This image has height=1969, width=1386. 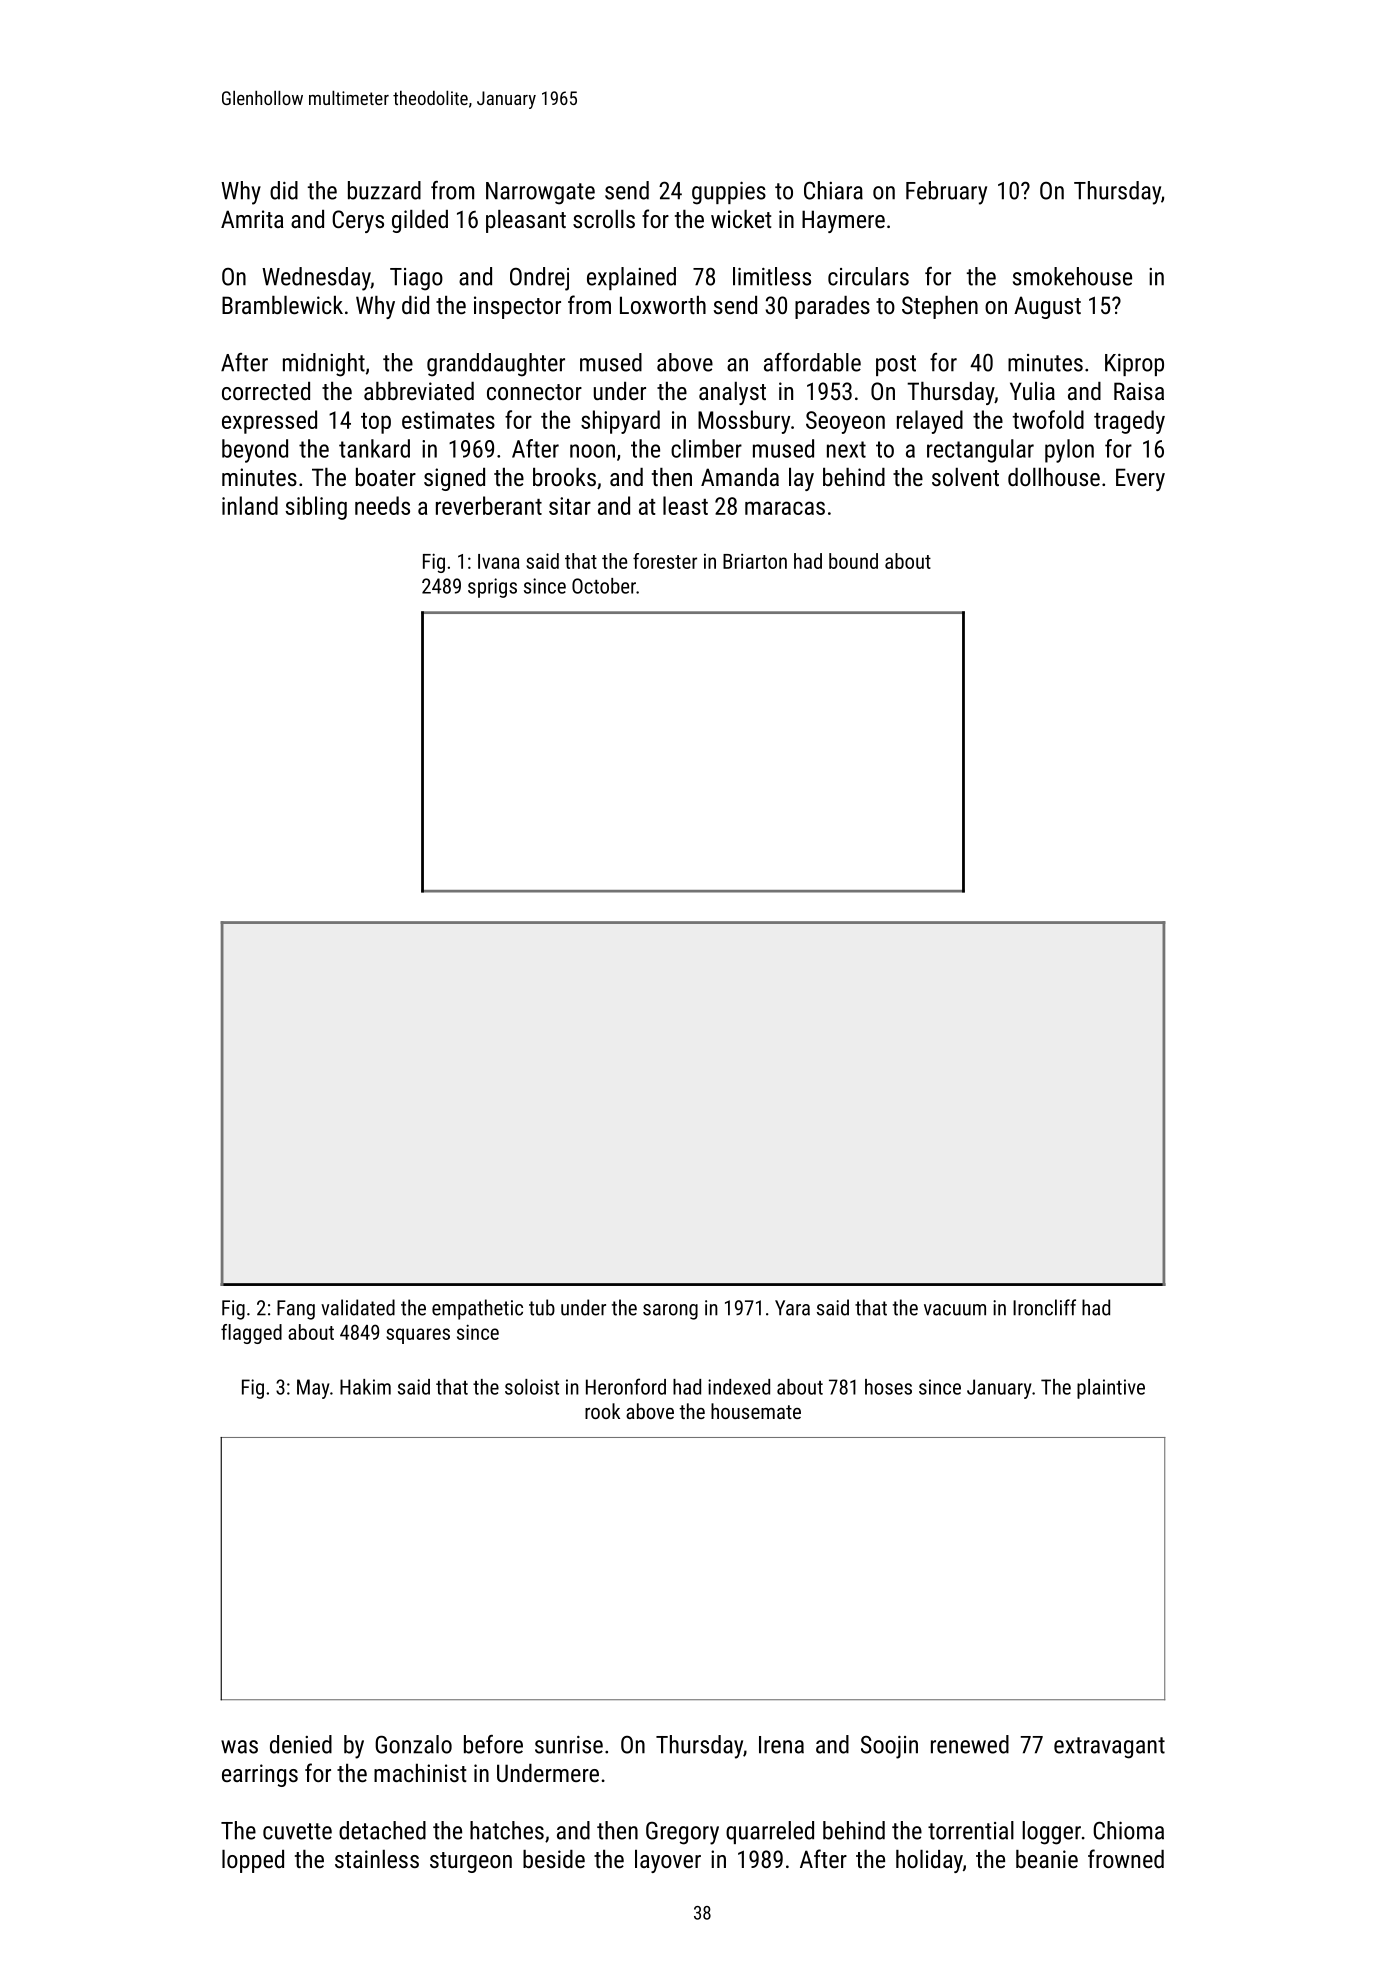 What do you see at coordinates (1072, 276) in the image?
I see `smokehouse` at bounding box center [1072, 276].
